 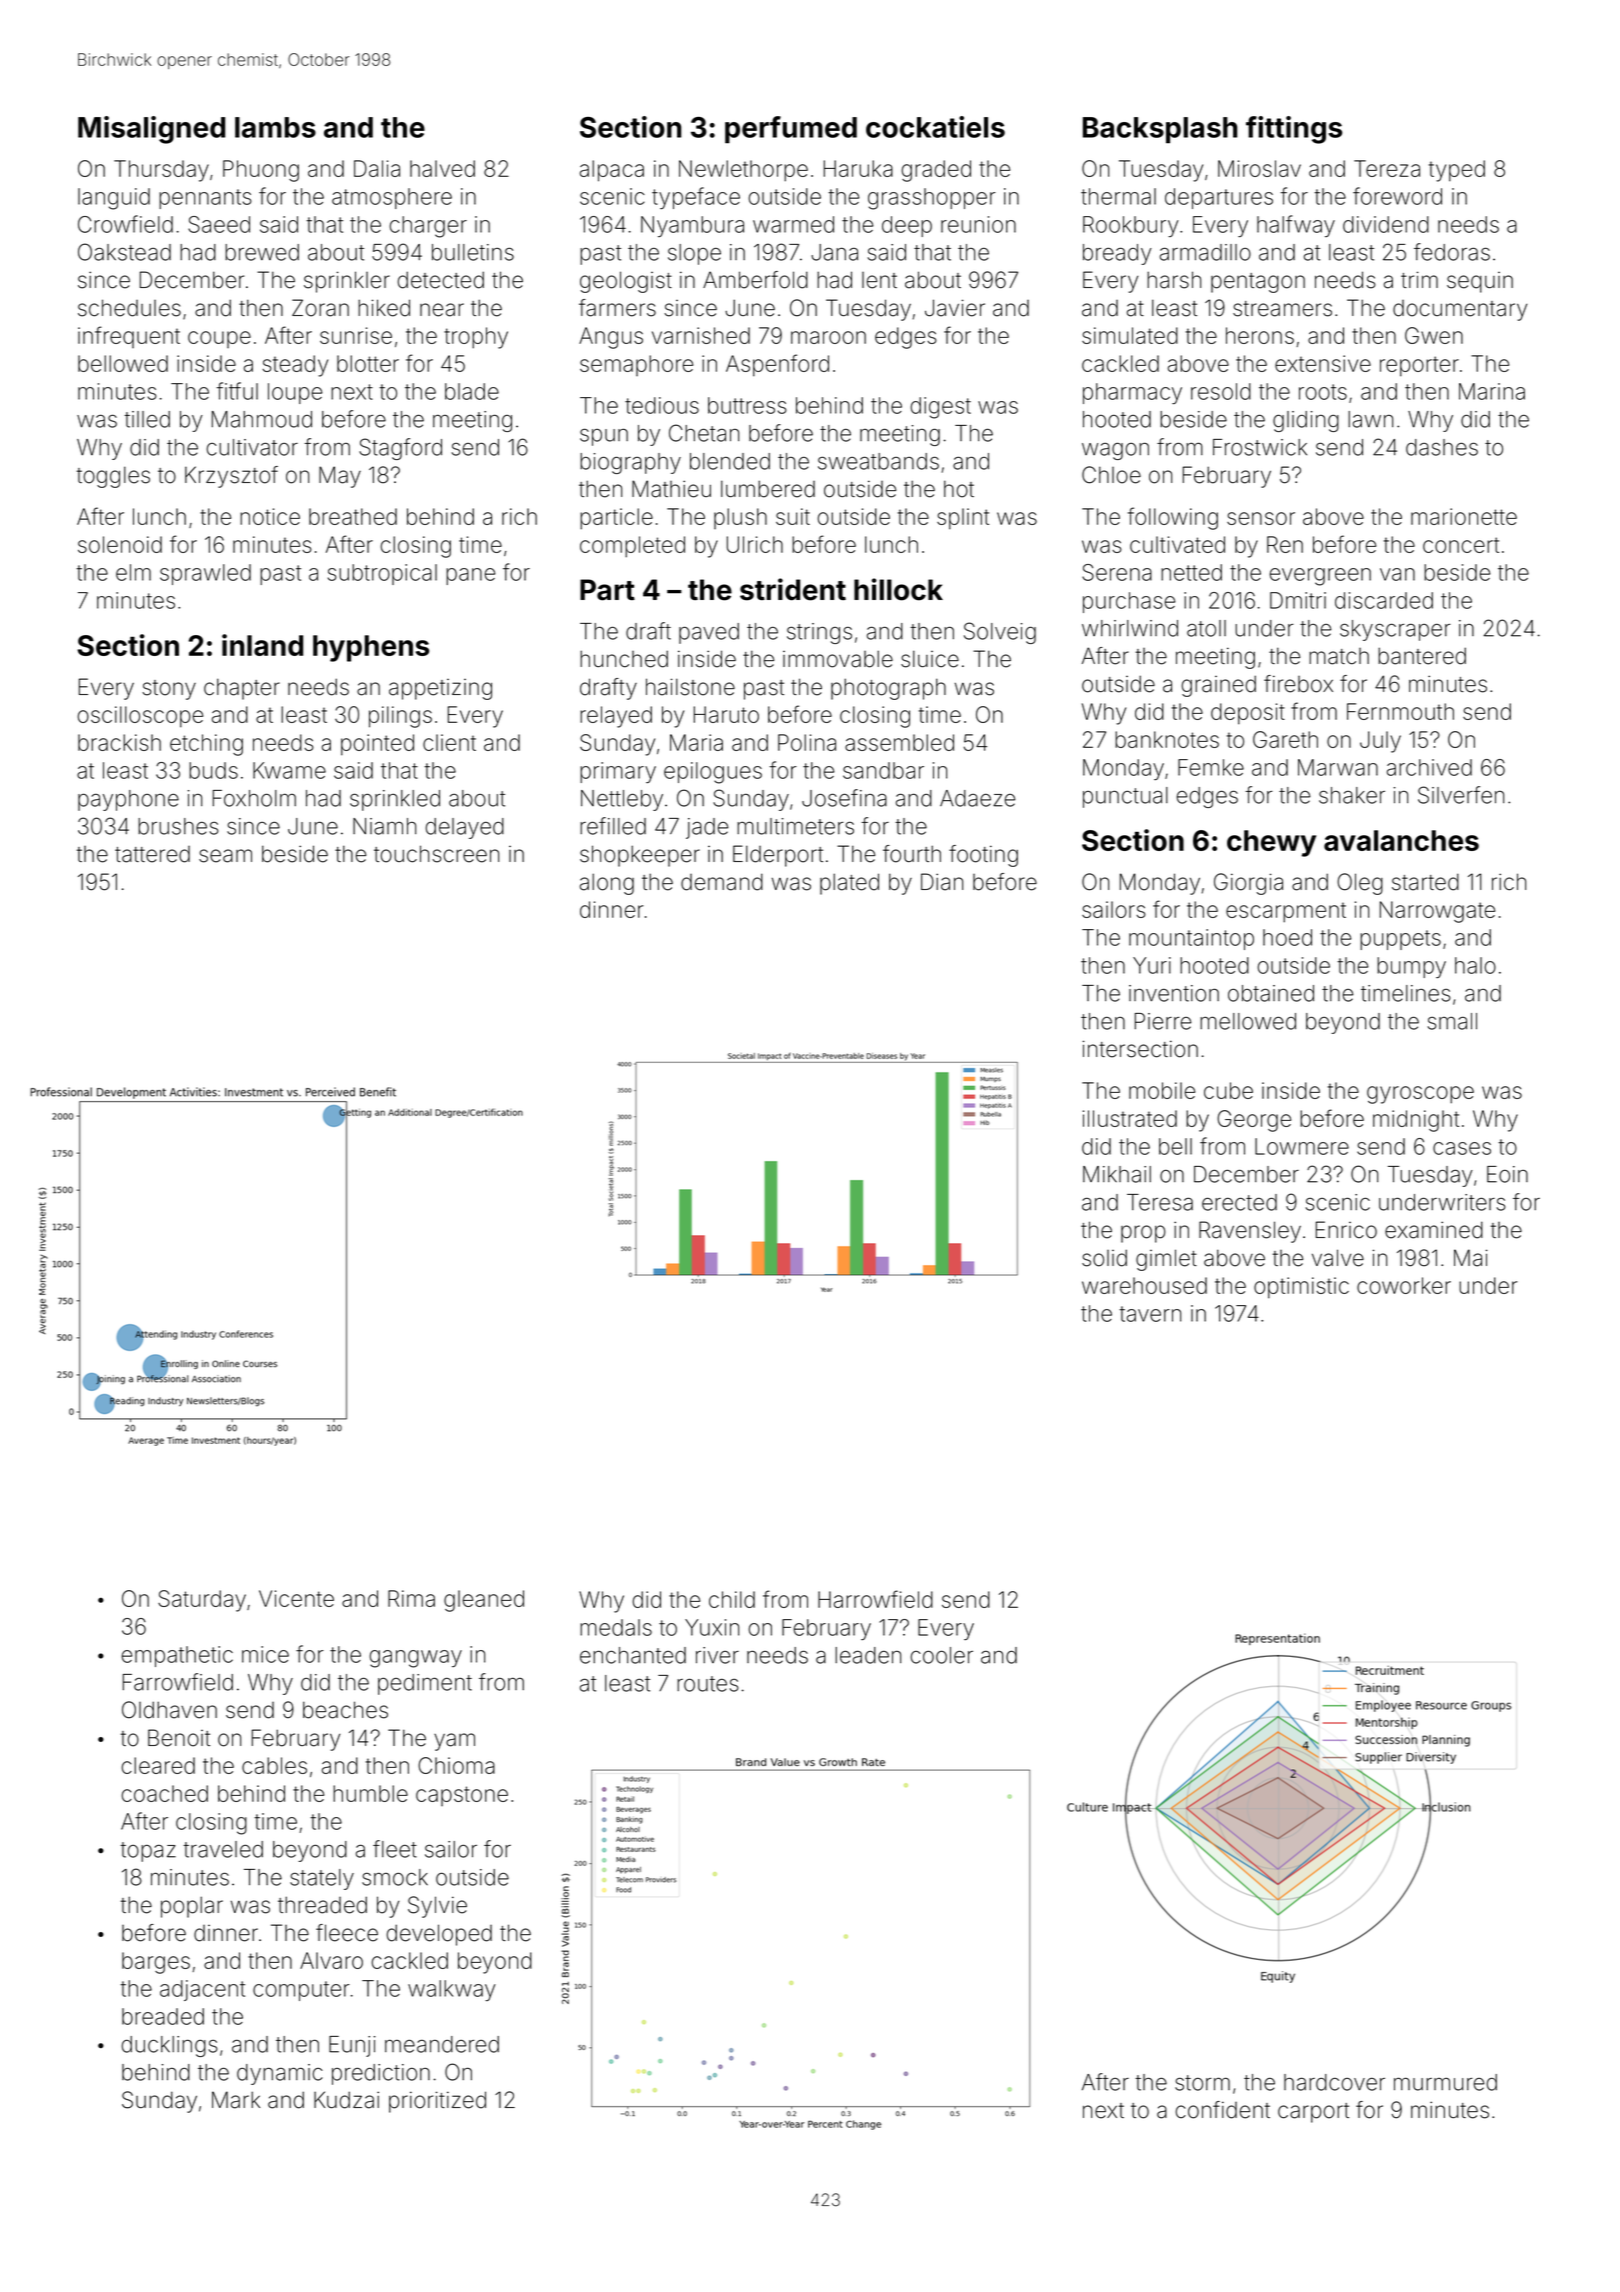 What do you see at coordinates (428, 227) in the screenshot?
I see `charger` at bounding box center [428, 227].
